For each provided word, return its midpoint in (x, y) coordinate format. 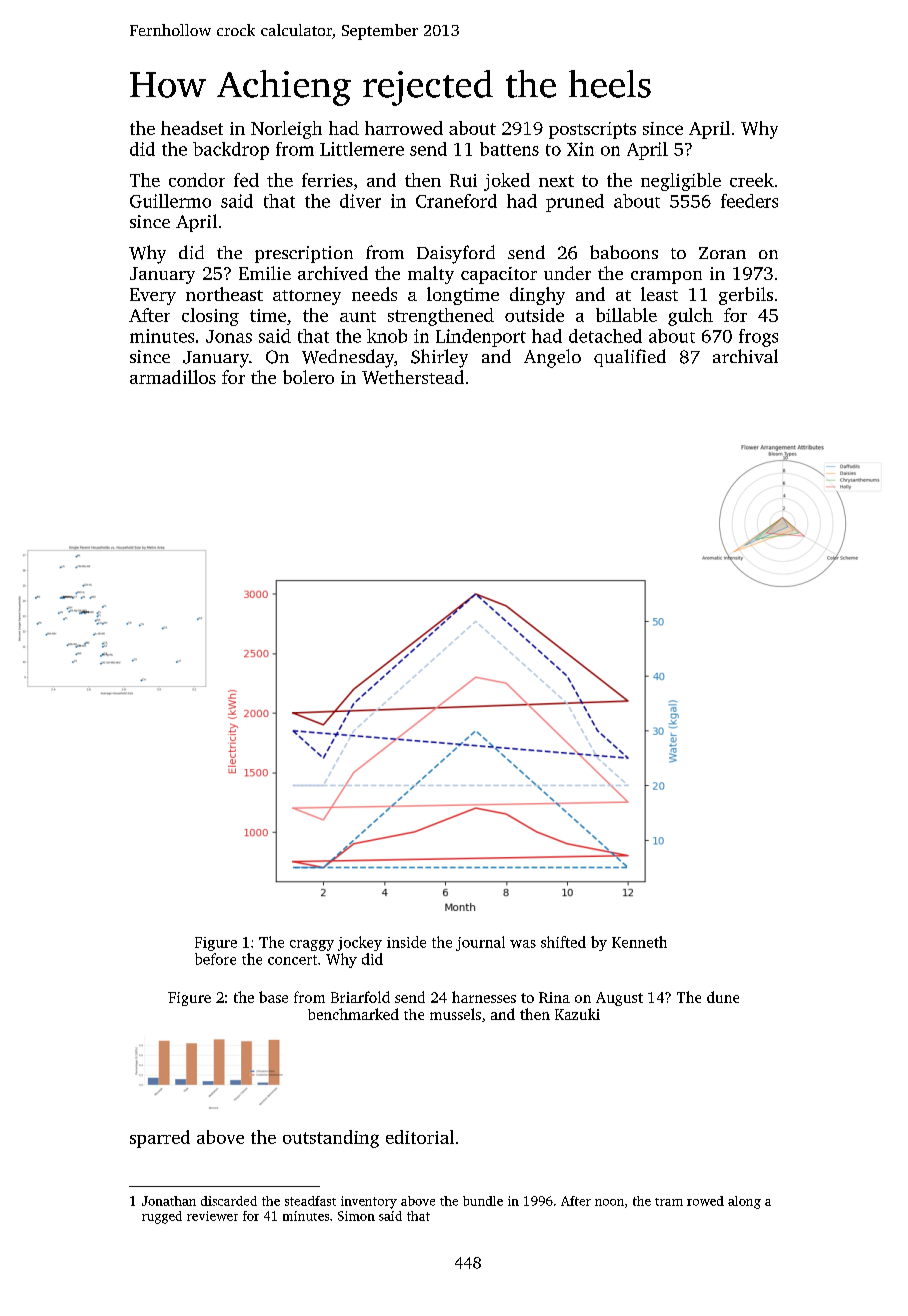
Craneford (456, 201)
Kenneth (639, 942)
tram (669, 1202)
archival (745, 356)
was (523, 944)
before (215, 959)
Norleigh (286, 130)
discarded (229, 1201)
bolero (308, 377)
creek (752, 180)
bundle (483, 1201)
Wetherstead (413, 377)
